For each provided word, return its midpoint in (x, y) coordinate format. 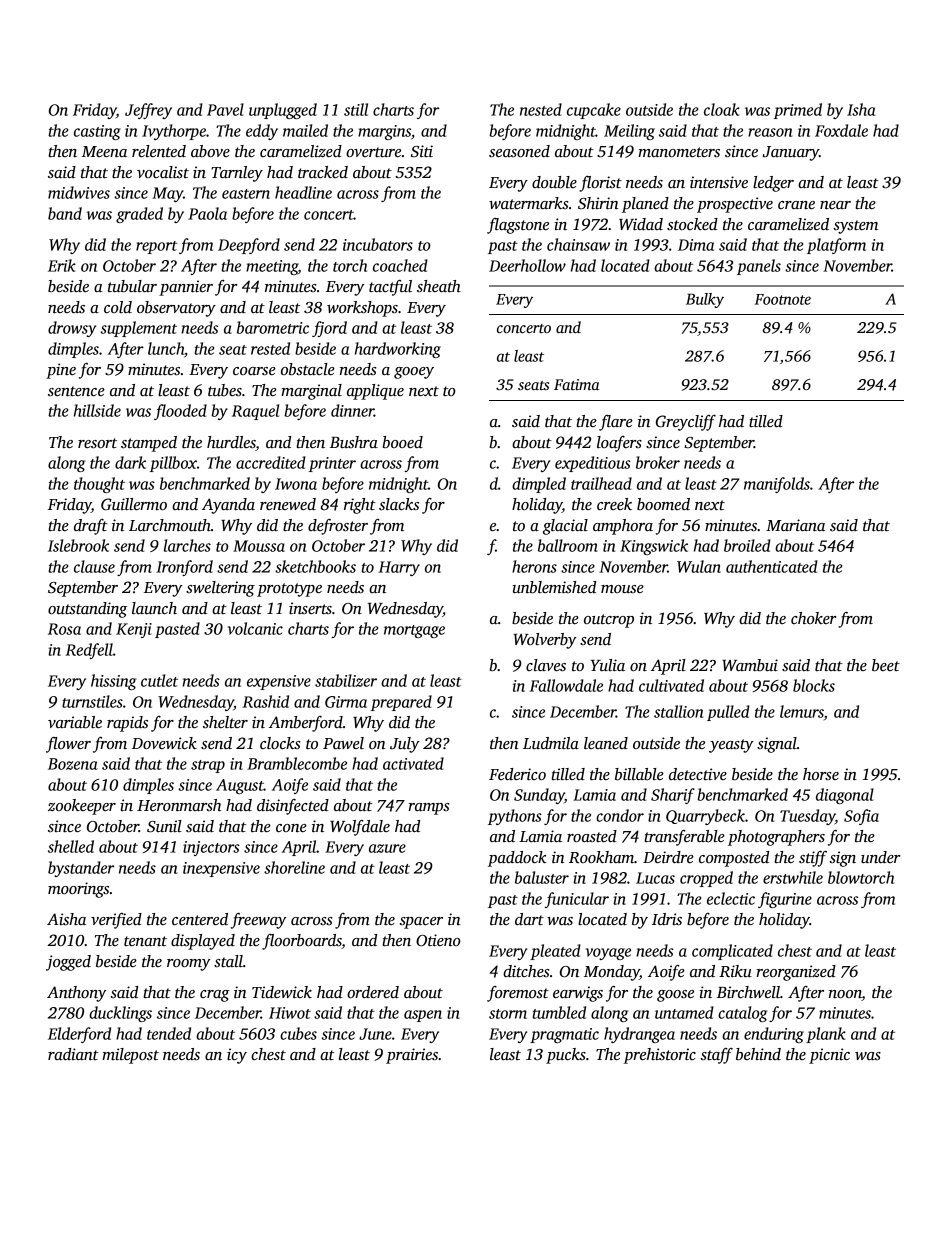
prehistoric (660, 1056)
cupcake (594, 111)
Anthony (76, 994)
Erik (62, 265)
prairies (412, 1056)
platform (836, 246)
